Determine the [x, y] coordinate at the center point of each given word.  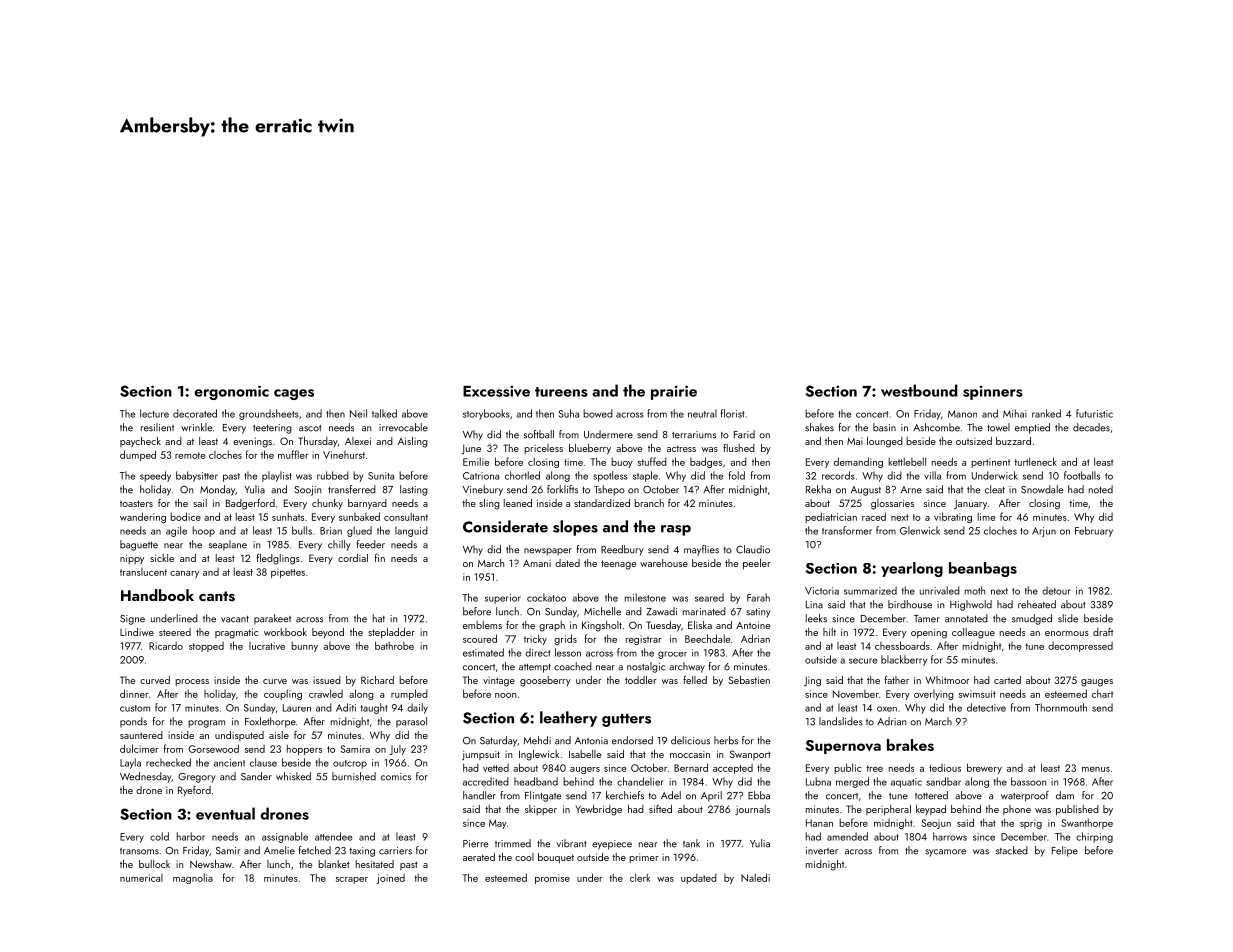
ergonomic [232, 392]
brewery [984, 768]
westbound [919, 390]
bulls [302, 530]
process [192, 682]
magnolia [193, 878]
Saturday [498, 741]
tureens [561, 392]
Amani [537, 563]
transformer [847, 530]
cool [524, 857]
